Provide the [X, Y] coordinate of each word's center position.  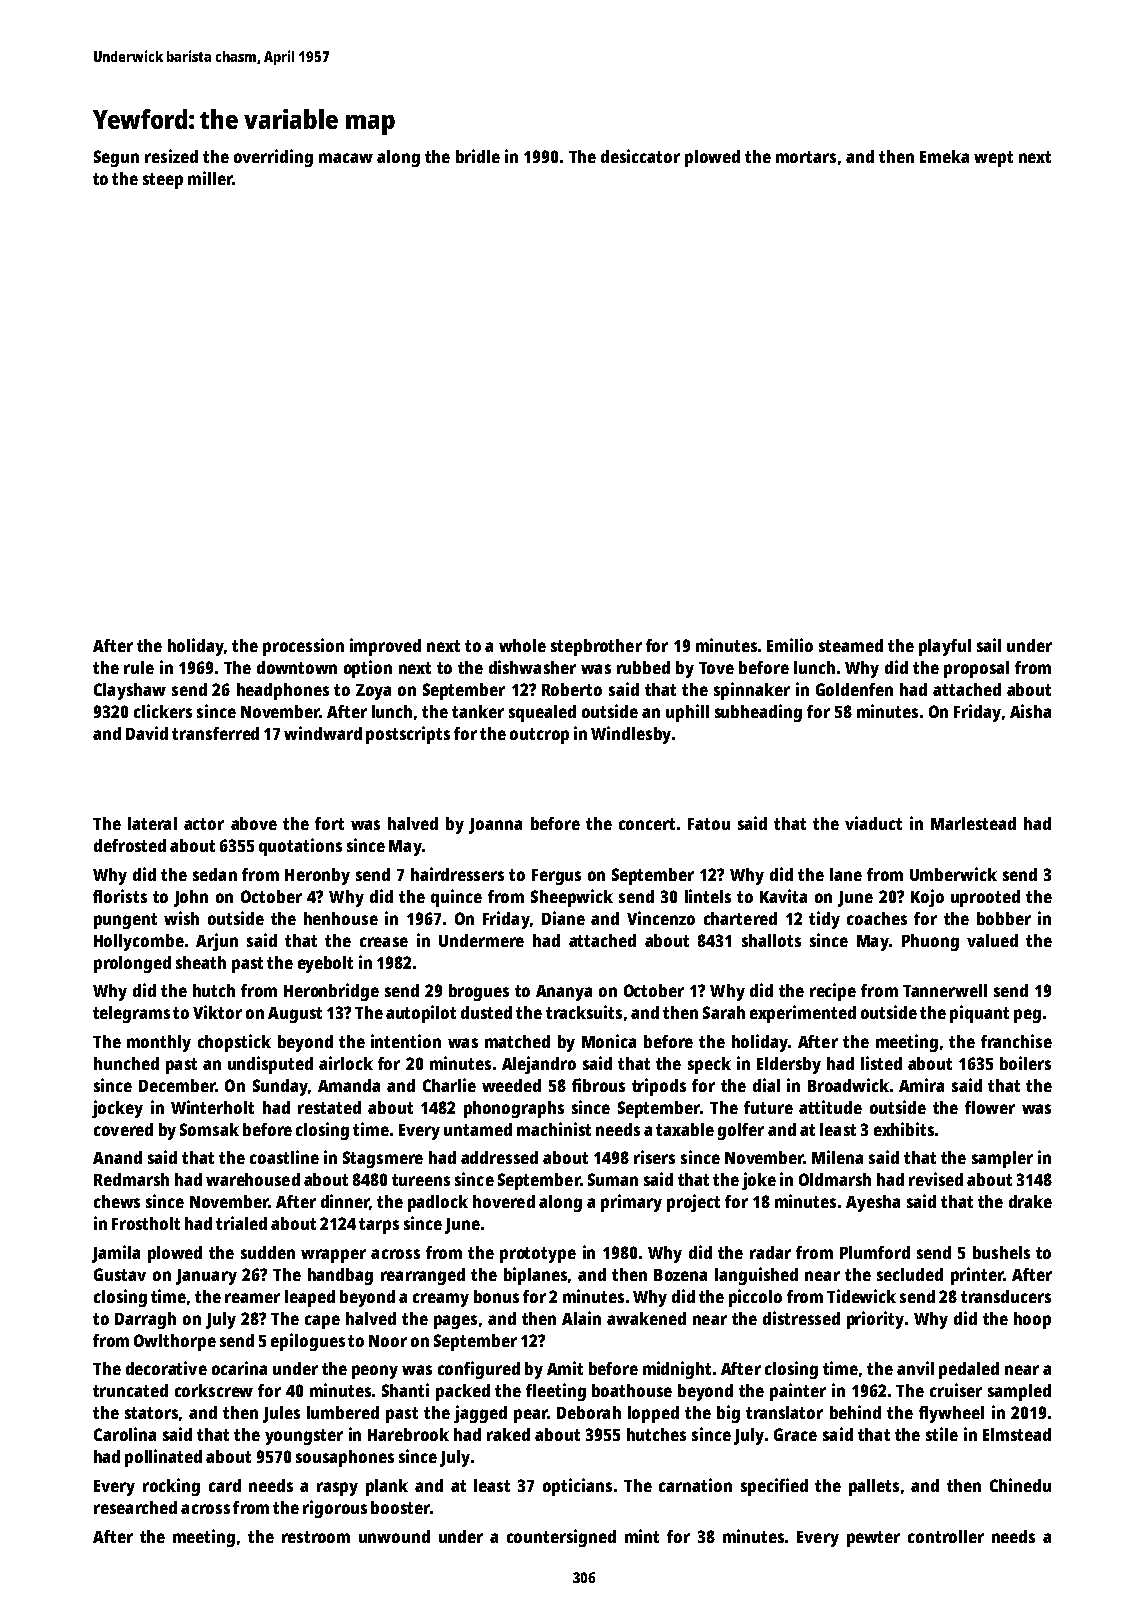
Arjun [217, 942]
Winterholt [212, 1107]
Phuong [930, 942]
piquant [979, 1014]
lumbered [343, 1412]
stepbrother [596, 647]
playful [945, 647]
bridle [478, 156]
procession [303, 647]
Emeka [944, 156]
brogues [479, 992]
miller [210, 178]
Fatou [709, 824]
